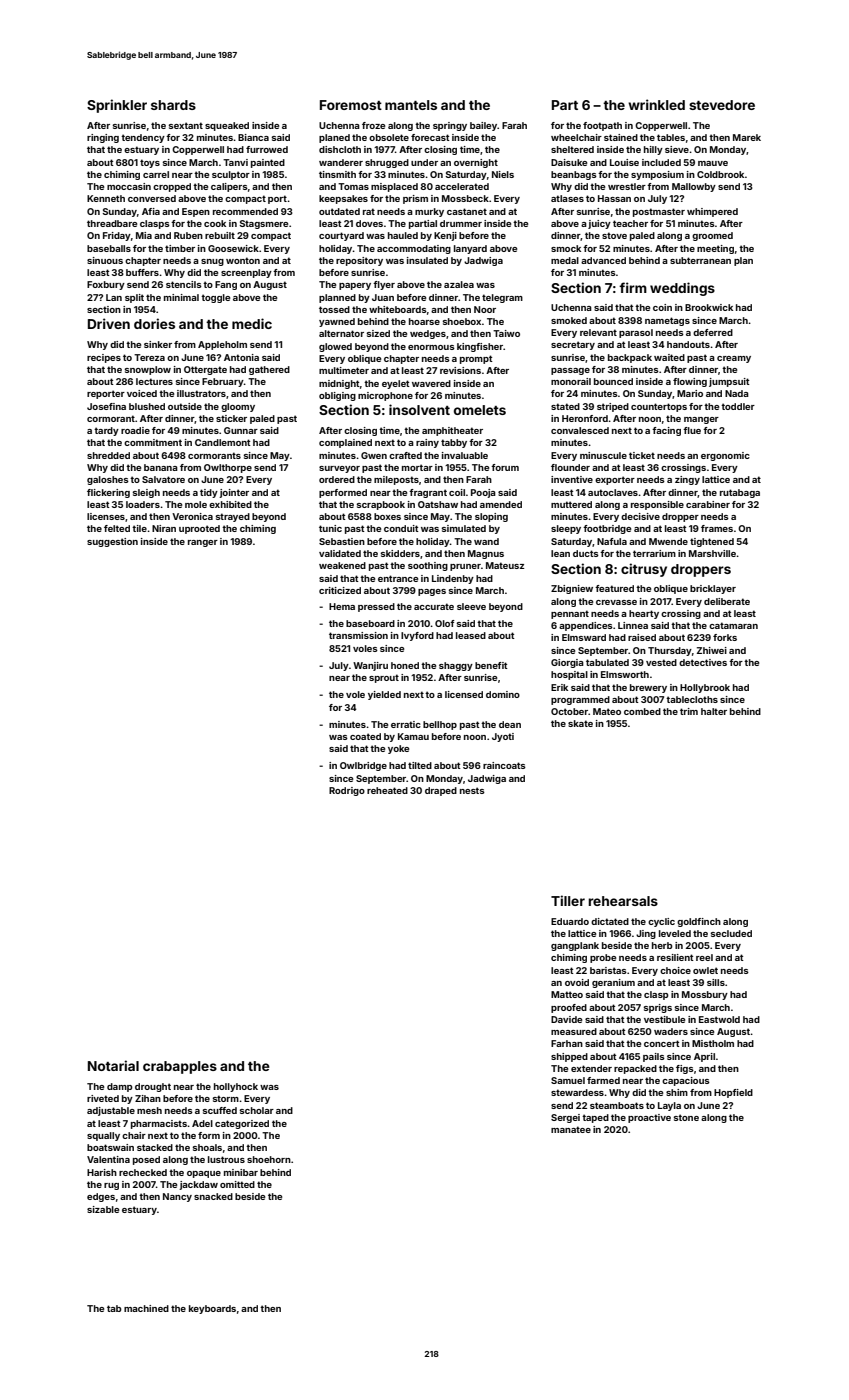 The image size is (849, 1400). Describe the element at coordinates (411, 105) in the image. I see `mantels` at that location.
